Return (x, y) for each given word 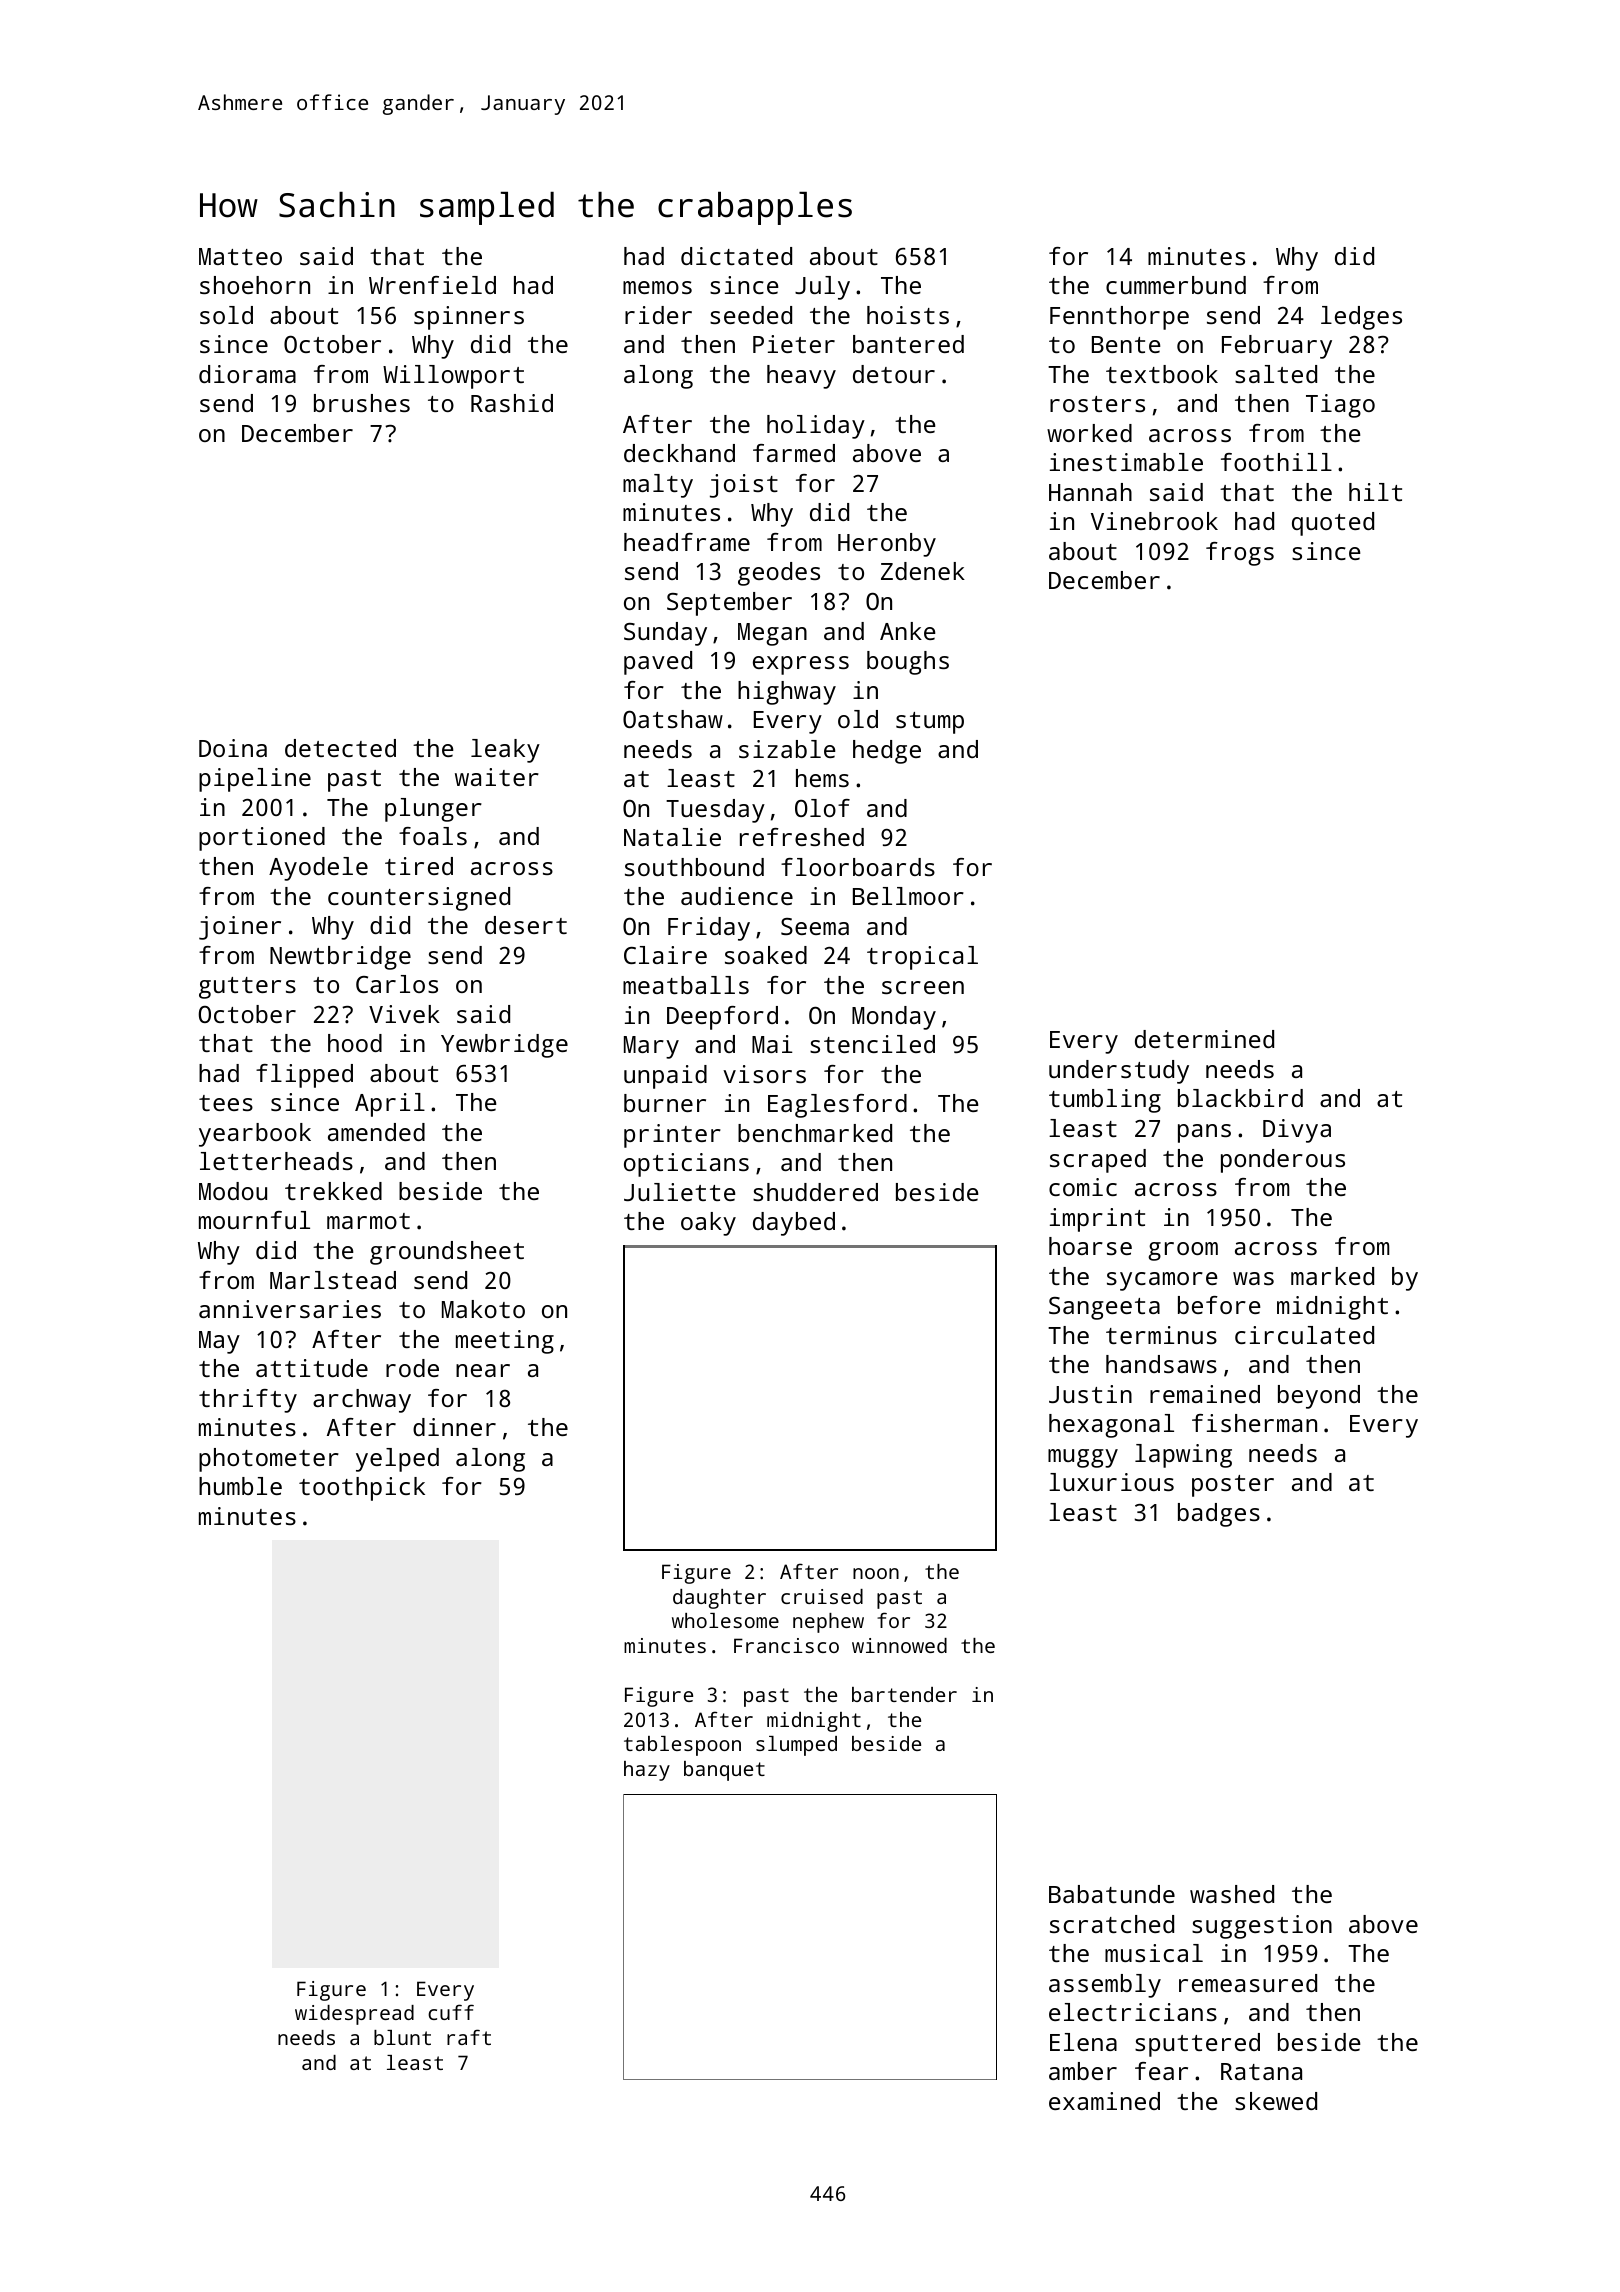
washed (1232, 1894)
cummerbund (1176, 285)
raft (469, 2037)
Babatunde (1112, 1894)
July (822, 288)
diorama (247, 374)
